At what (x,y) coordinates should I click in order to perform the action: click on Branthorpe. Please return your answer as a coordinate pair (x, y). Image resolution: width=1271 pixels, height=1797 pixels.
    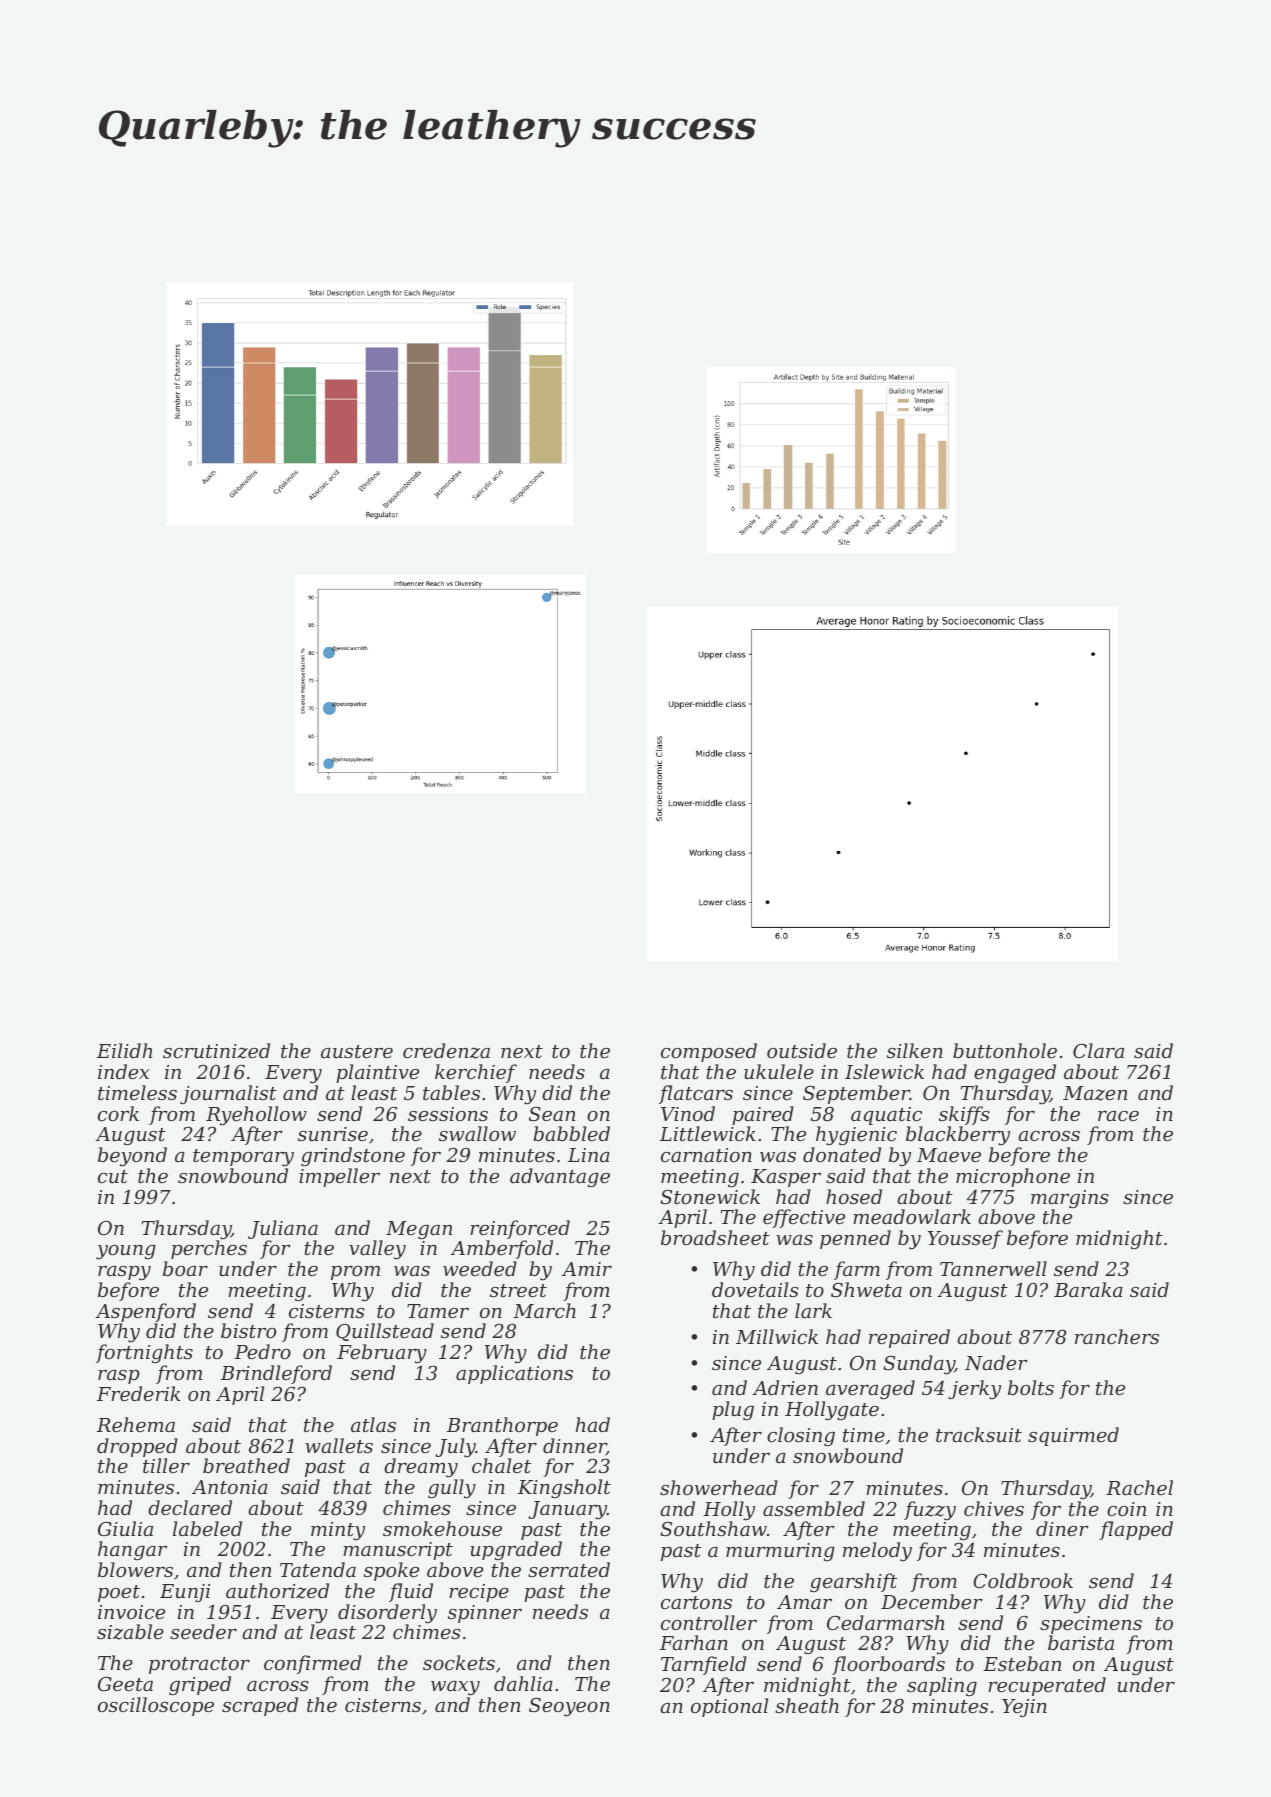
    Looking at the image, I should click on (502, 1426).
